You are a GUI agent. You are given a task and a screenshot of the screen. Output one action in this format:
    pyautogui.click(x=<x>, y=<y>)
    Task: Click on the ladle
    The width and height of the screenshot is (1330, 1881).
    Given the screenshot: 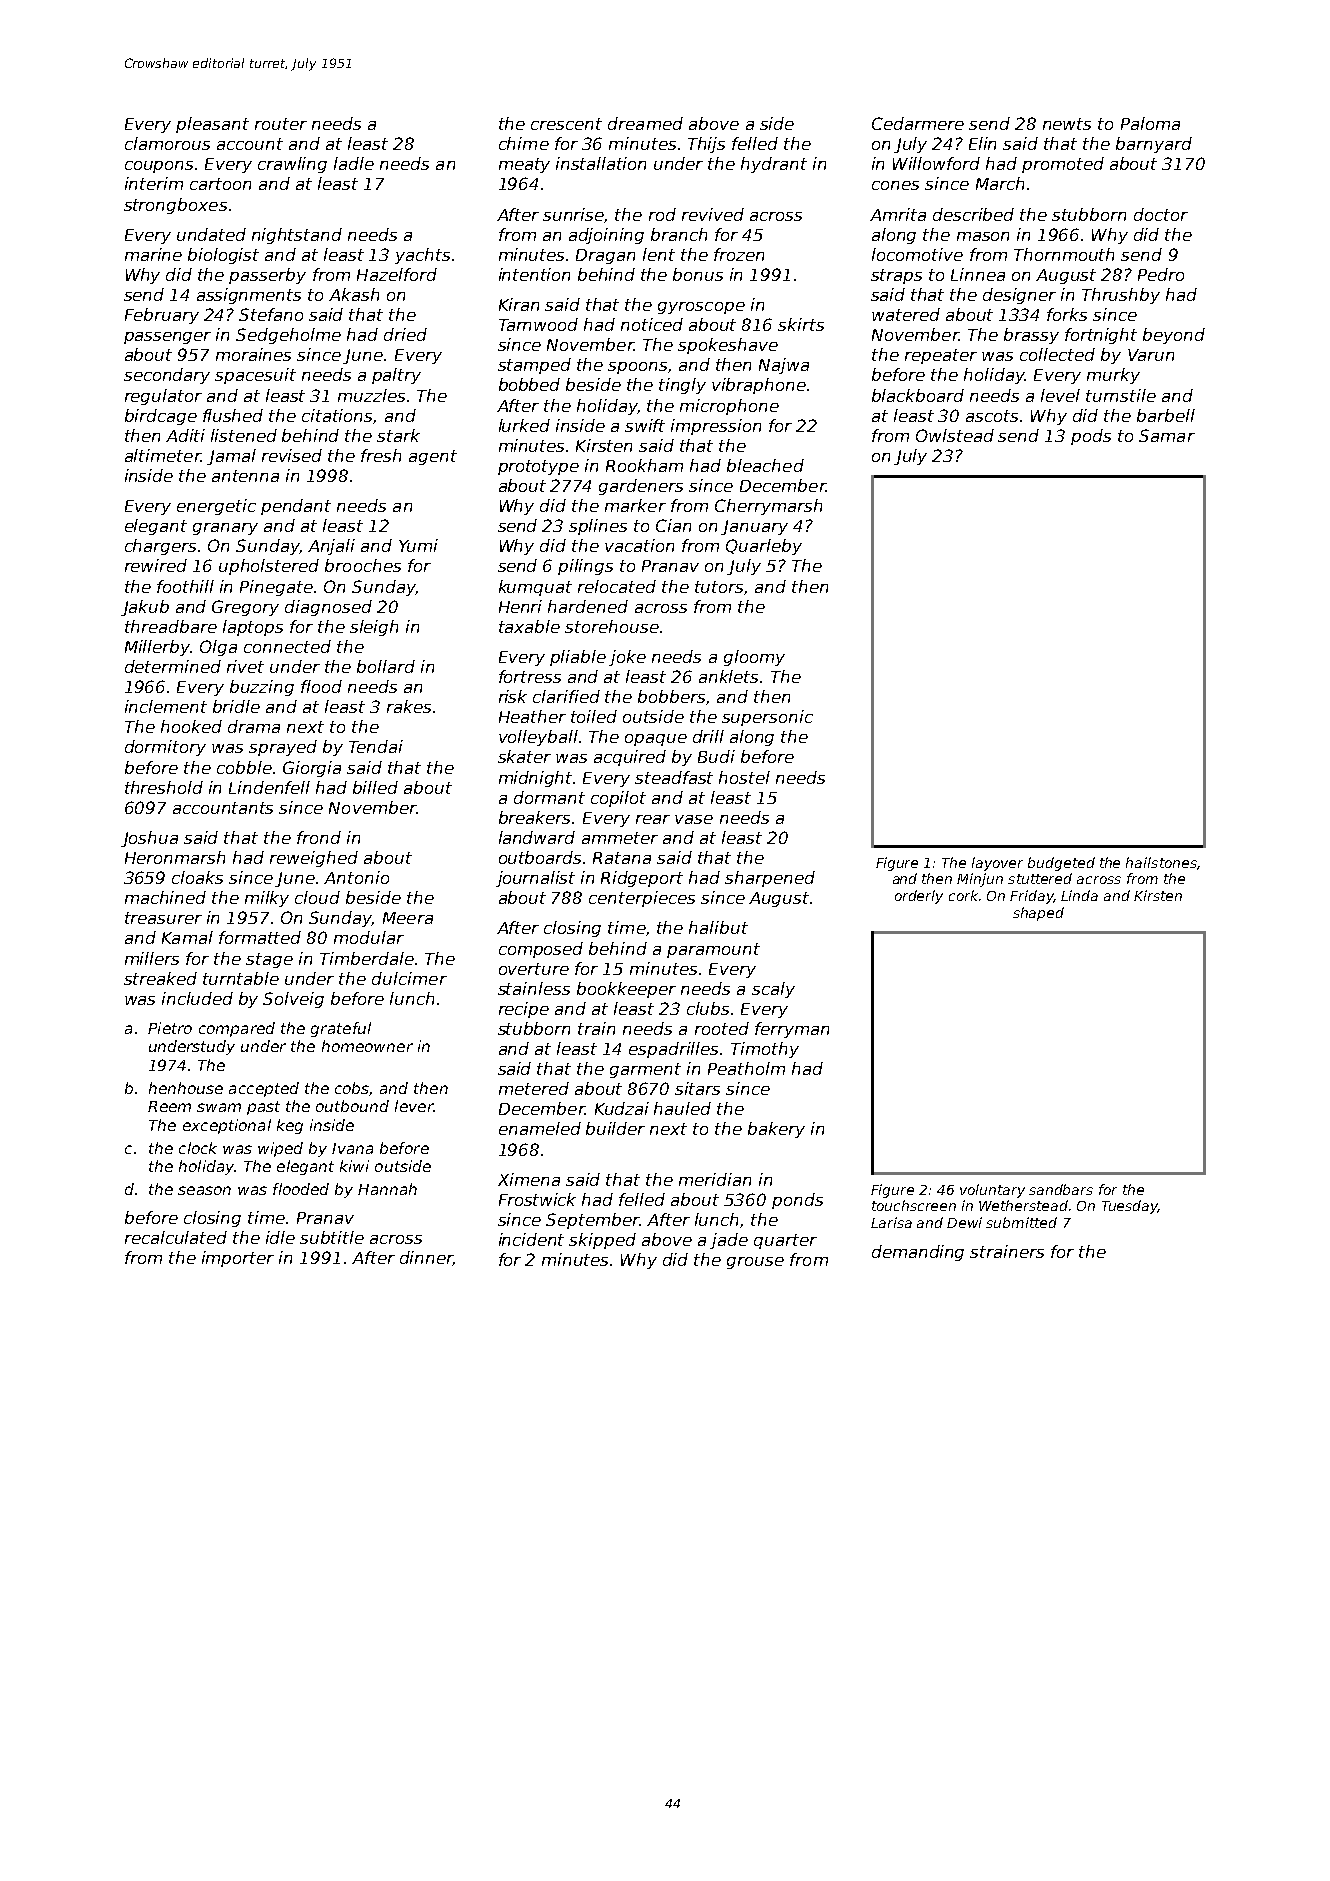 What is the action you would take?
    pyautogui.click(x=354, y=163)
